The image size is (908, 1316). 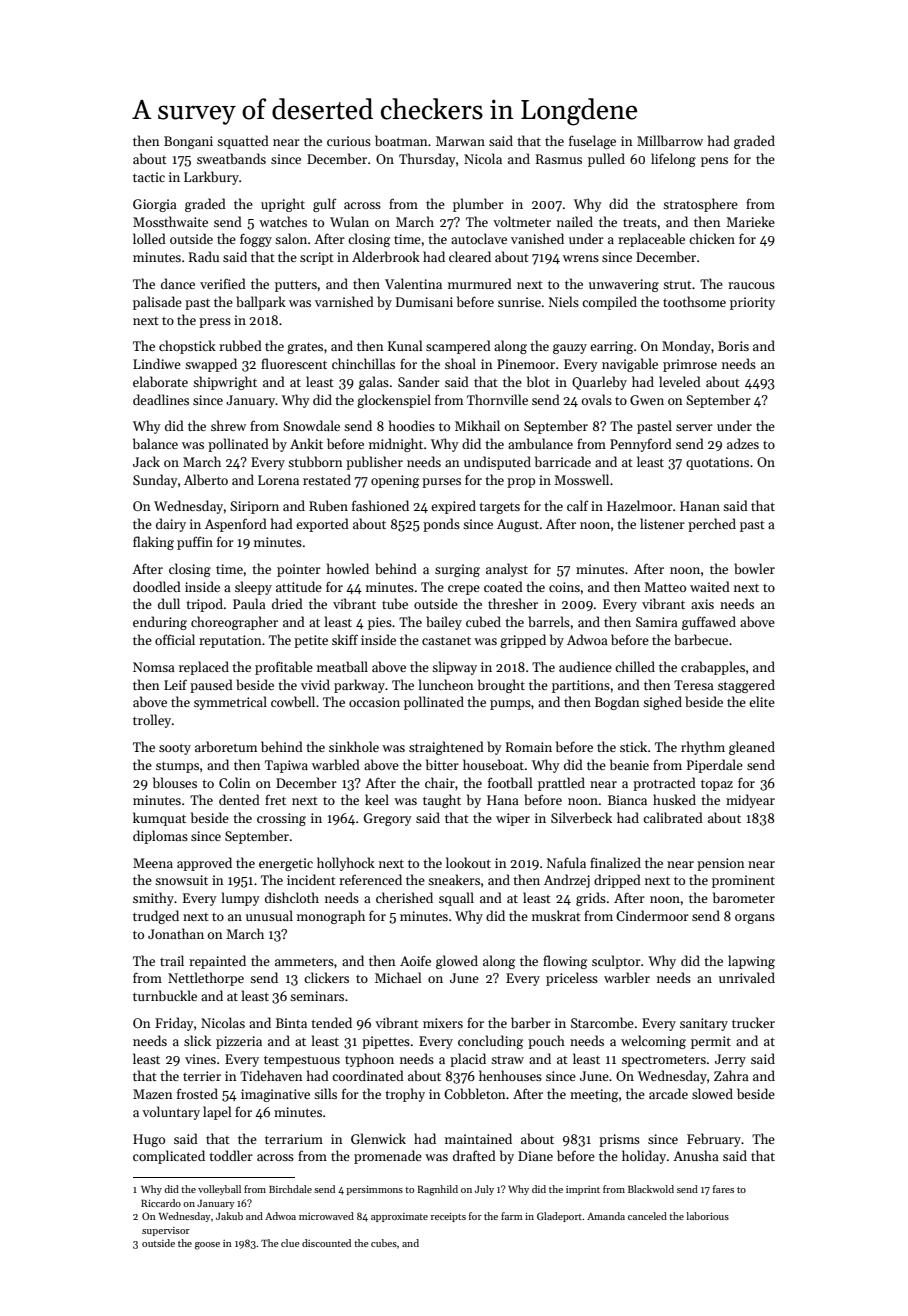 I want to click on squatted, so click(x=243, y=142).
